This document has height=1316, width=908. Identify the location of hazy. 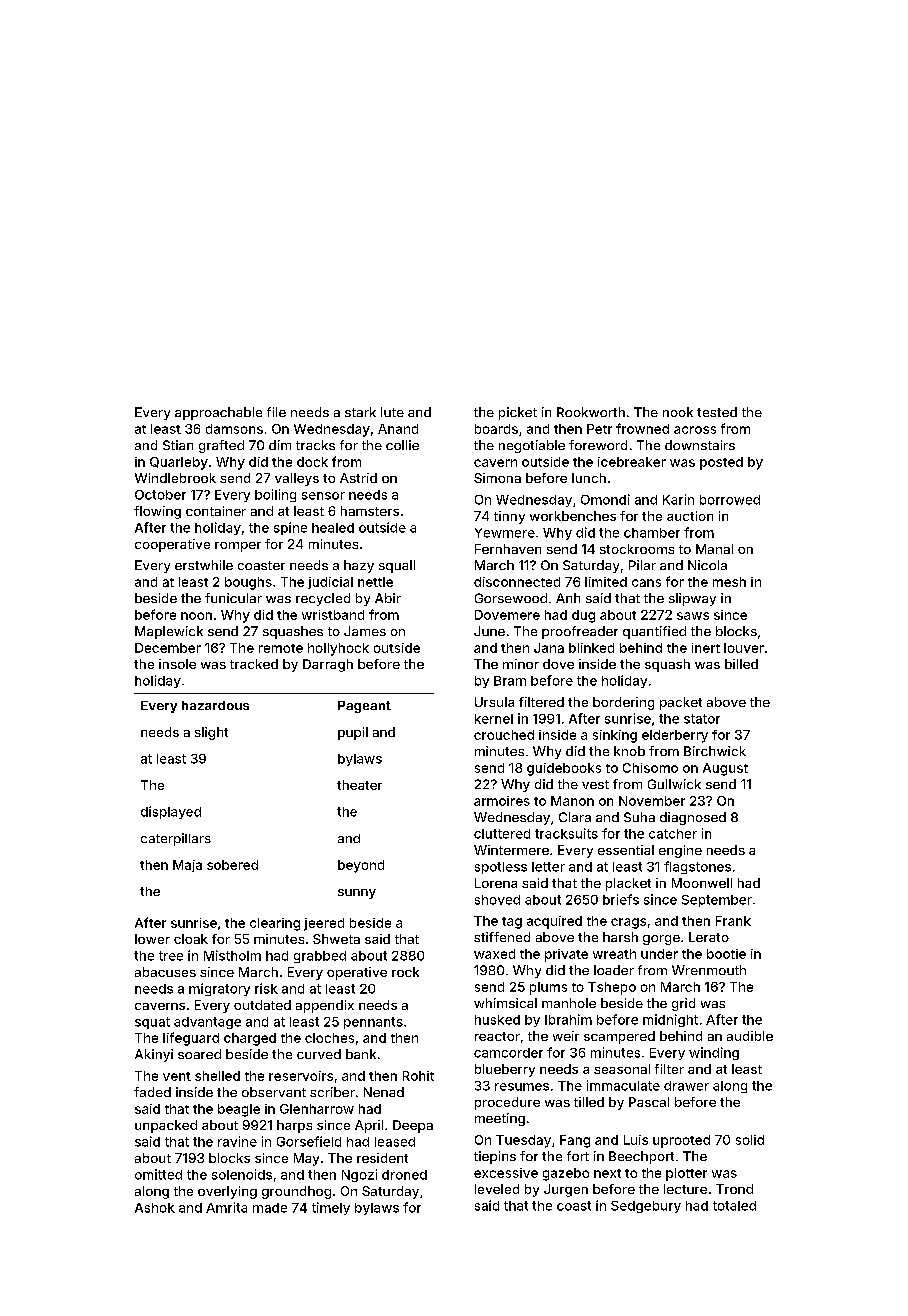
(359, 566).
